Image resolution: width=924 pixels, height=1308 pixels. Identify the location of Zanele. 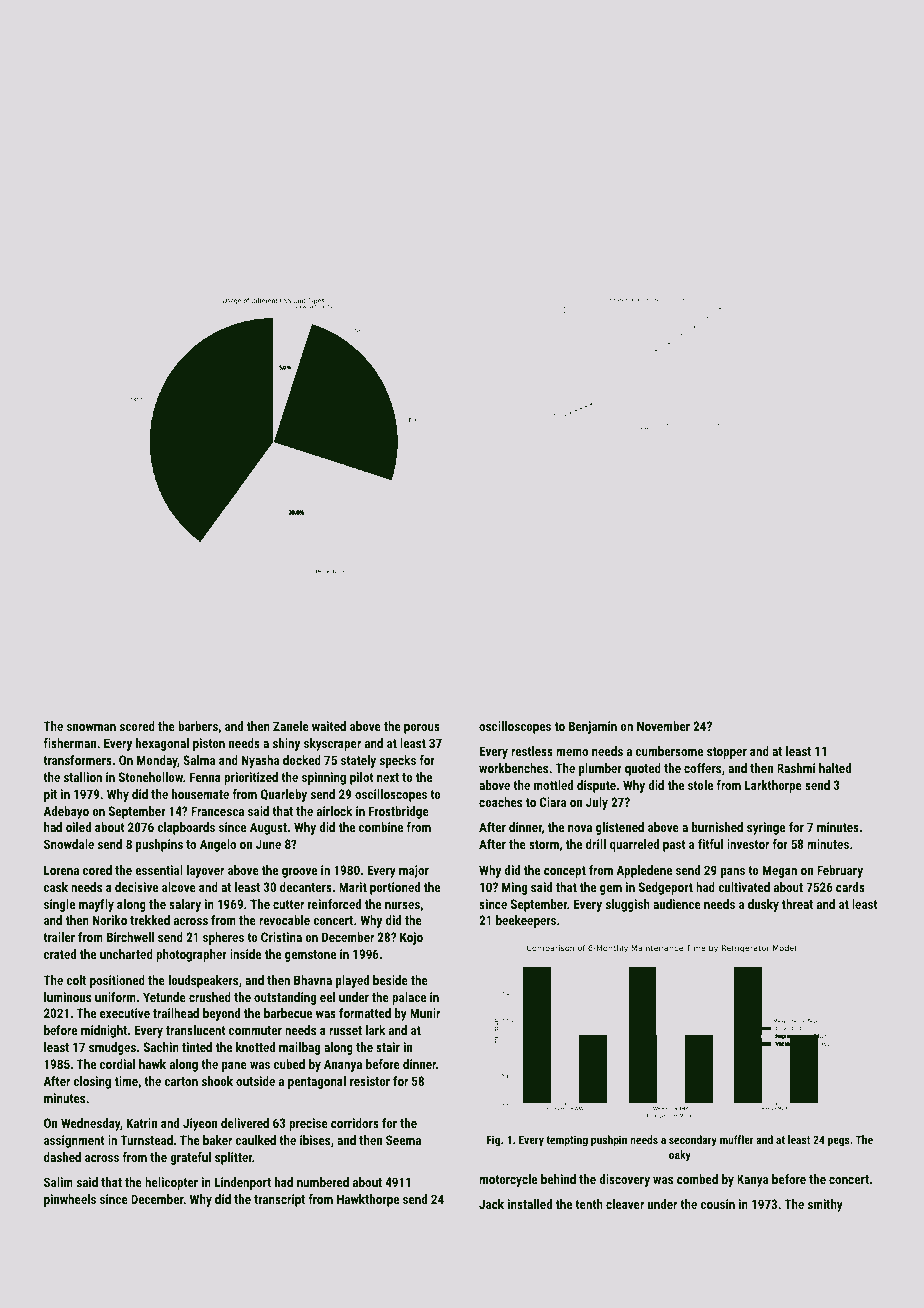
(291, 726).
